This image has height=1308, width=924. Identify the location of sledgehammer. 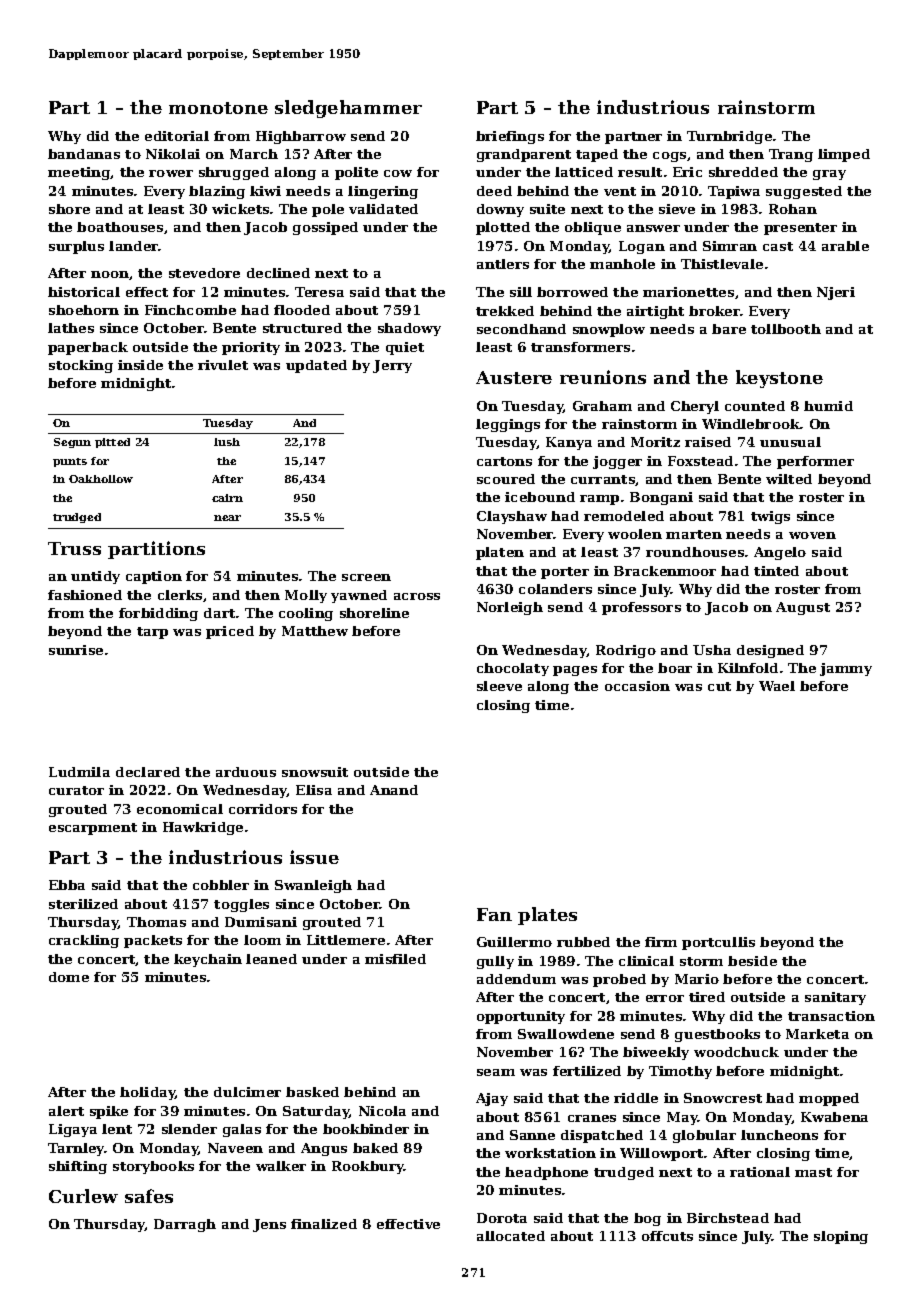
(348, 109).
